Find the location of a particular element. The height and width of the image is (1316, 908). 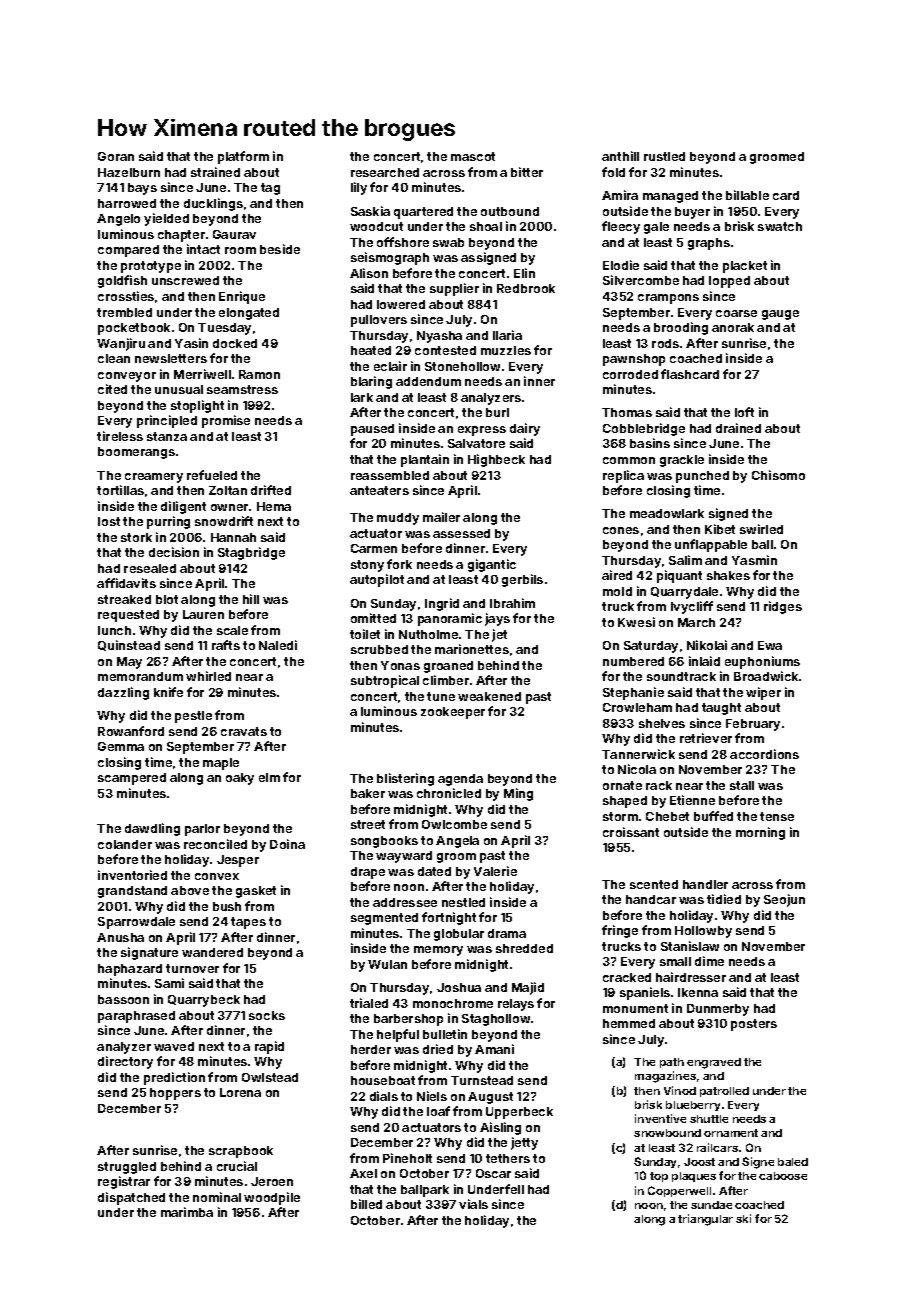

Carmen is located at coordinates (374, 548).
